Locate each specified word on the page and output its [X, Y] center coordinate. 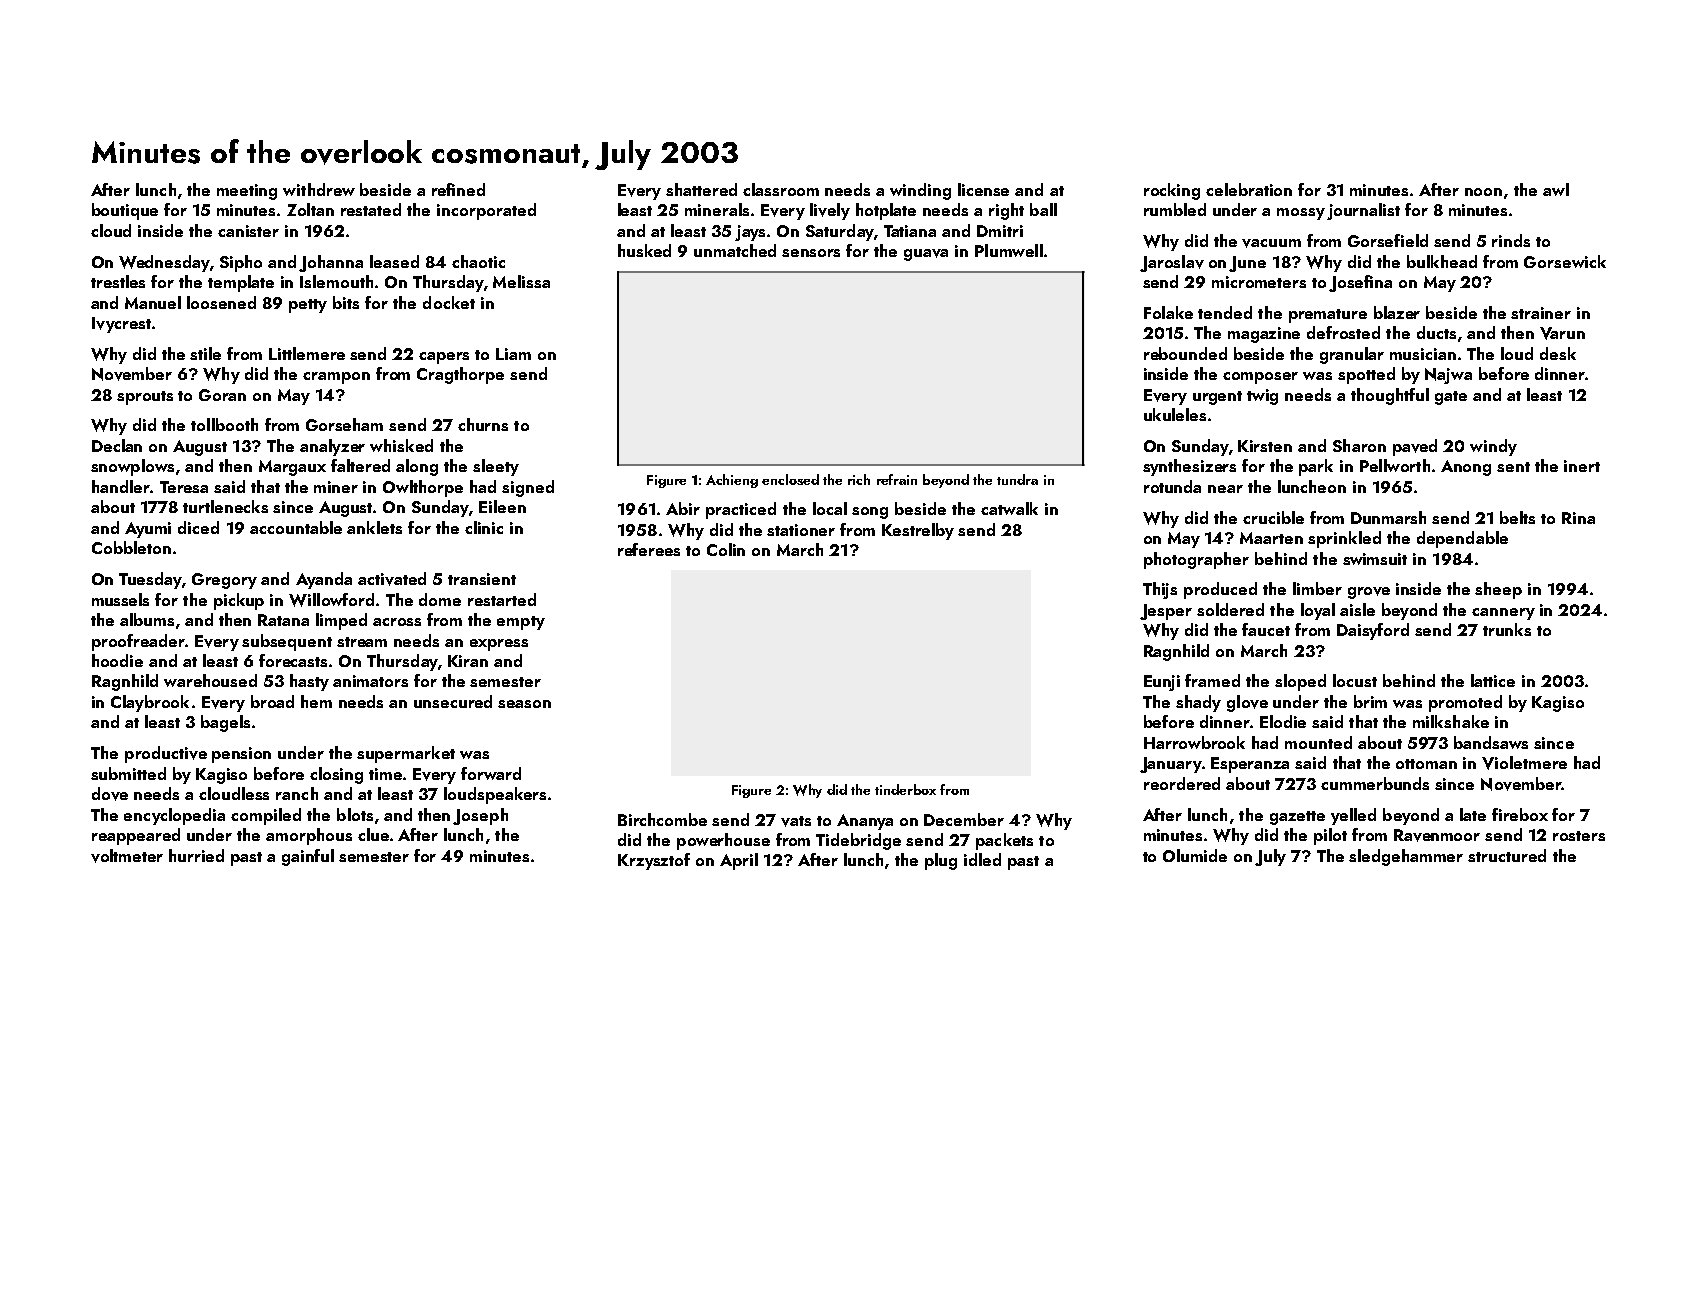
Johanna [331, 263]
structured [1507, 855]
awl [1556, 189]
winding [920, 191]
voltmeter [127, 856]
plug [941, 861]
